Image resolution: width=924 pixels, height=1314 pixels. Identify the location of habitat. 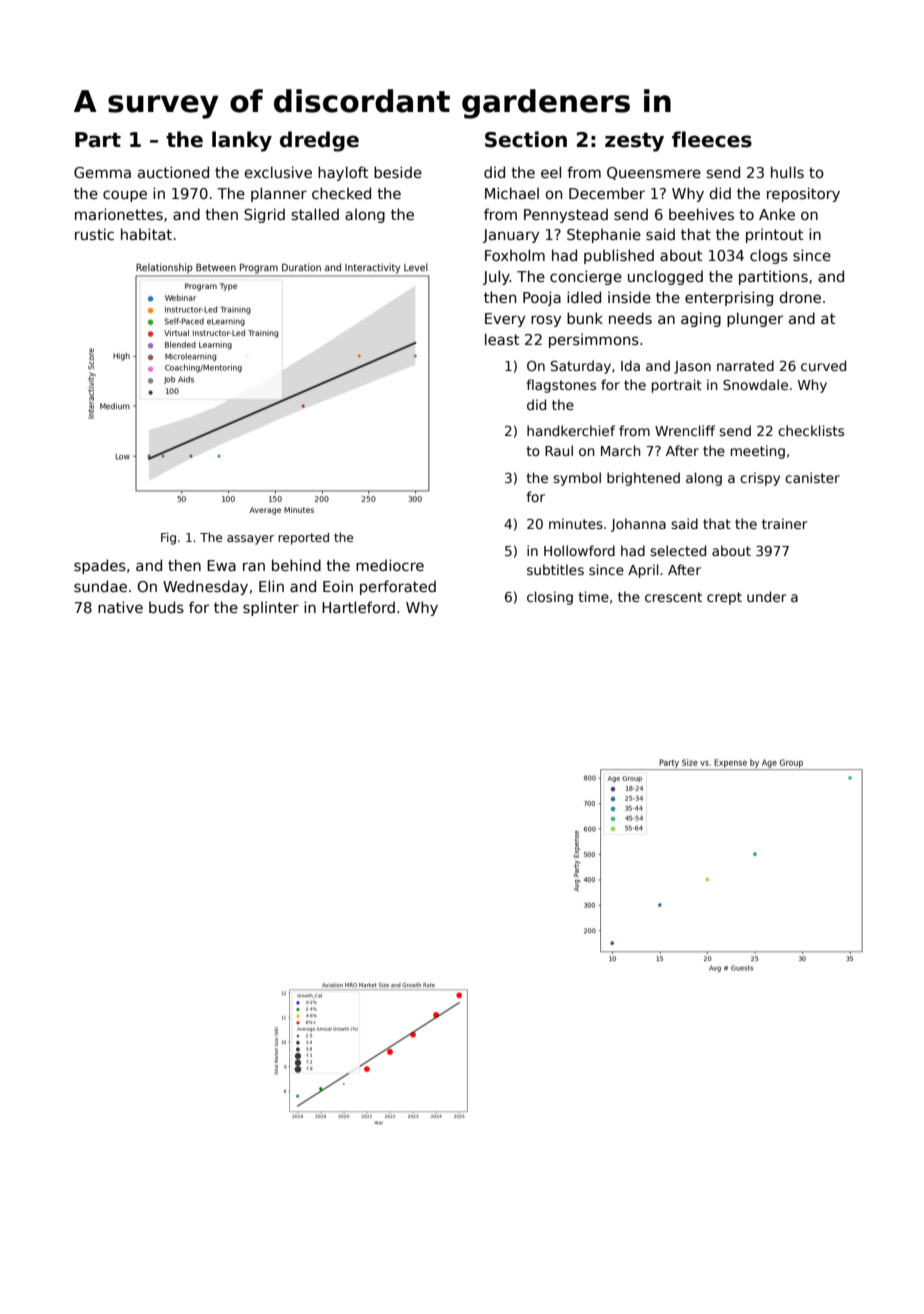
(146, 234).
